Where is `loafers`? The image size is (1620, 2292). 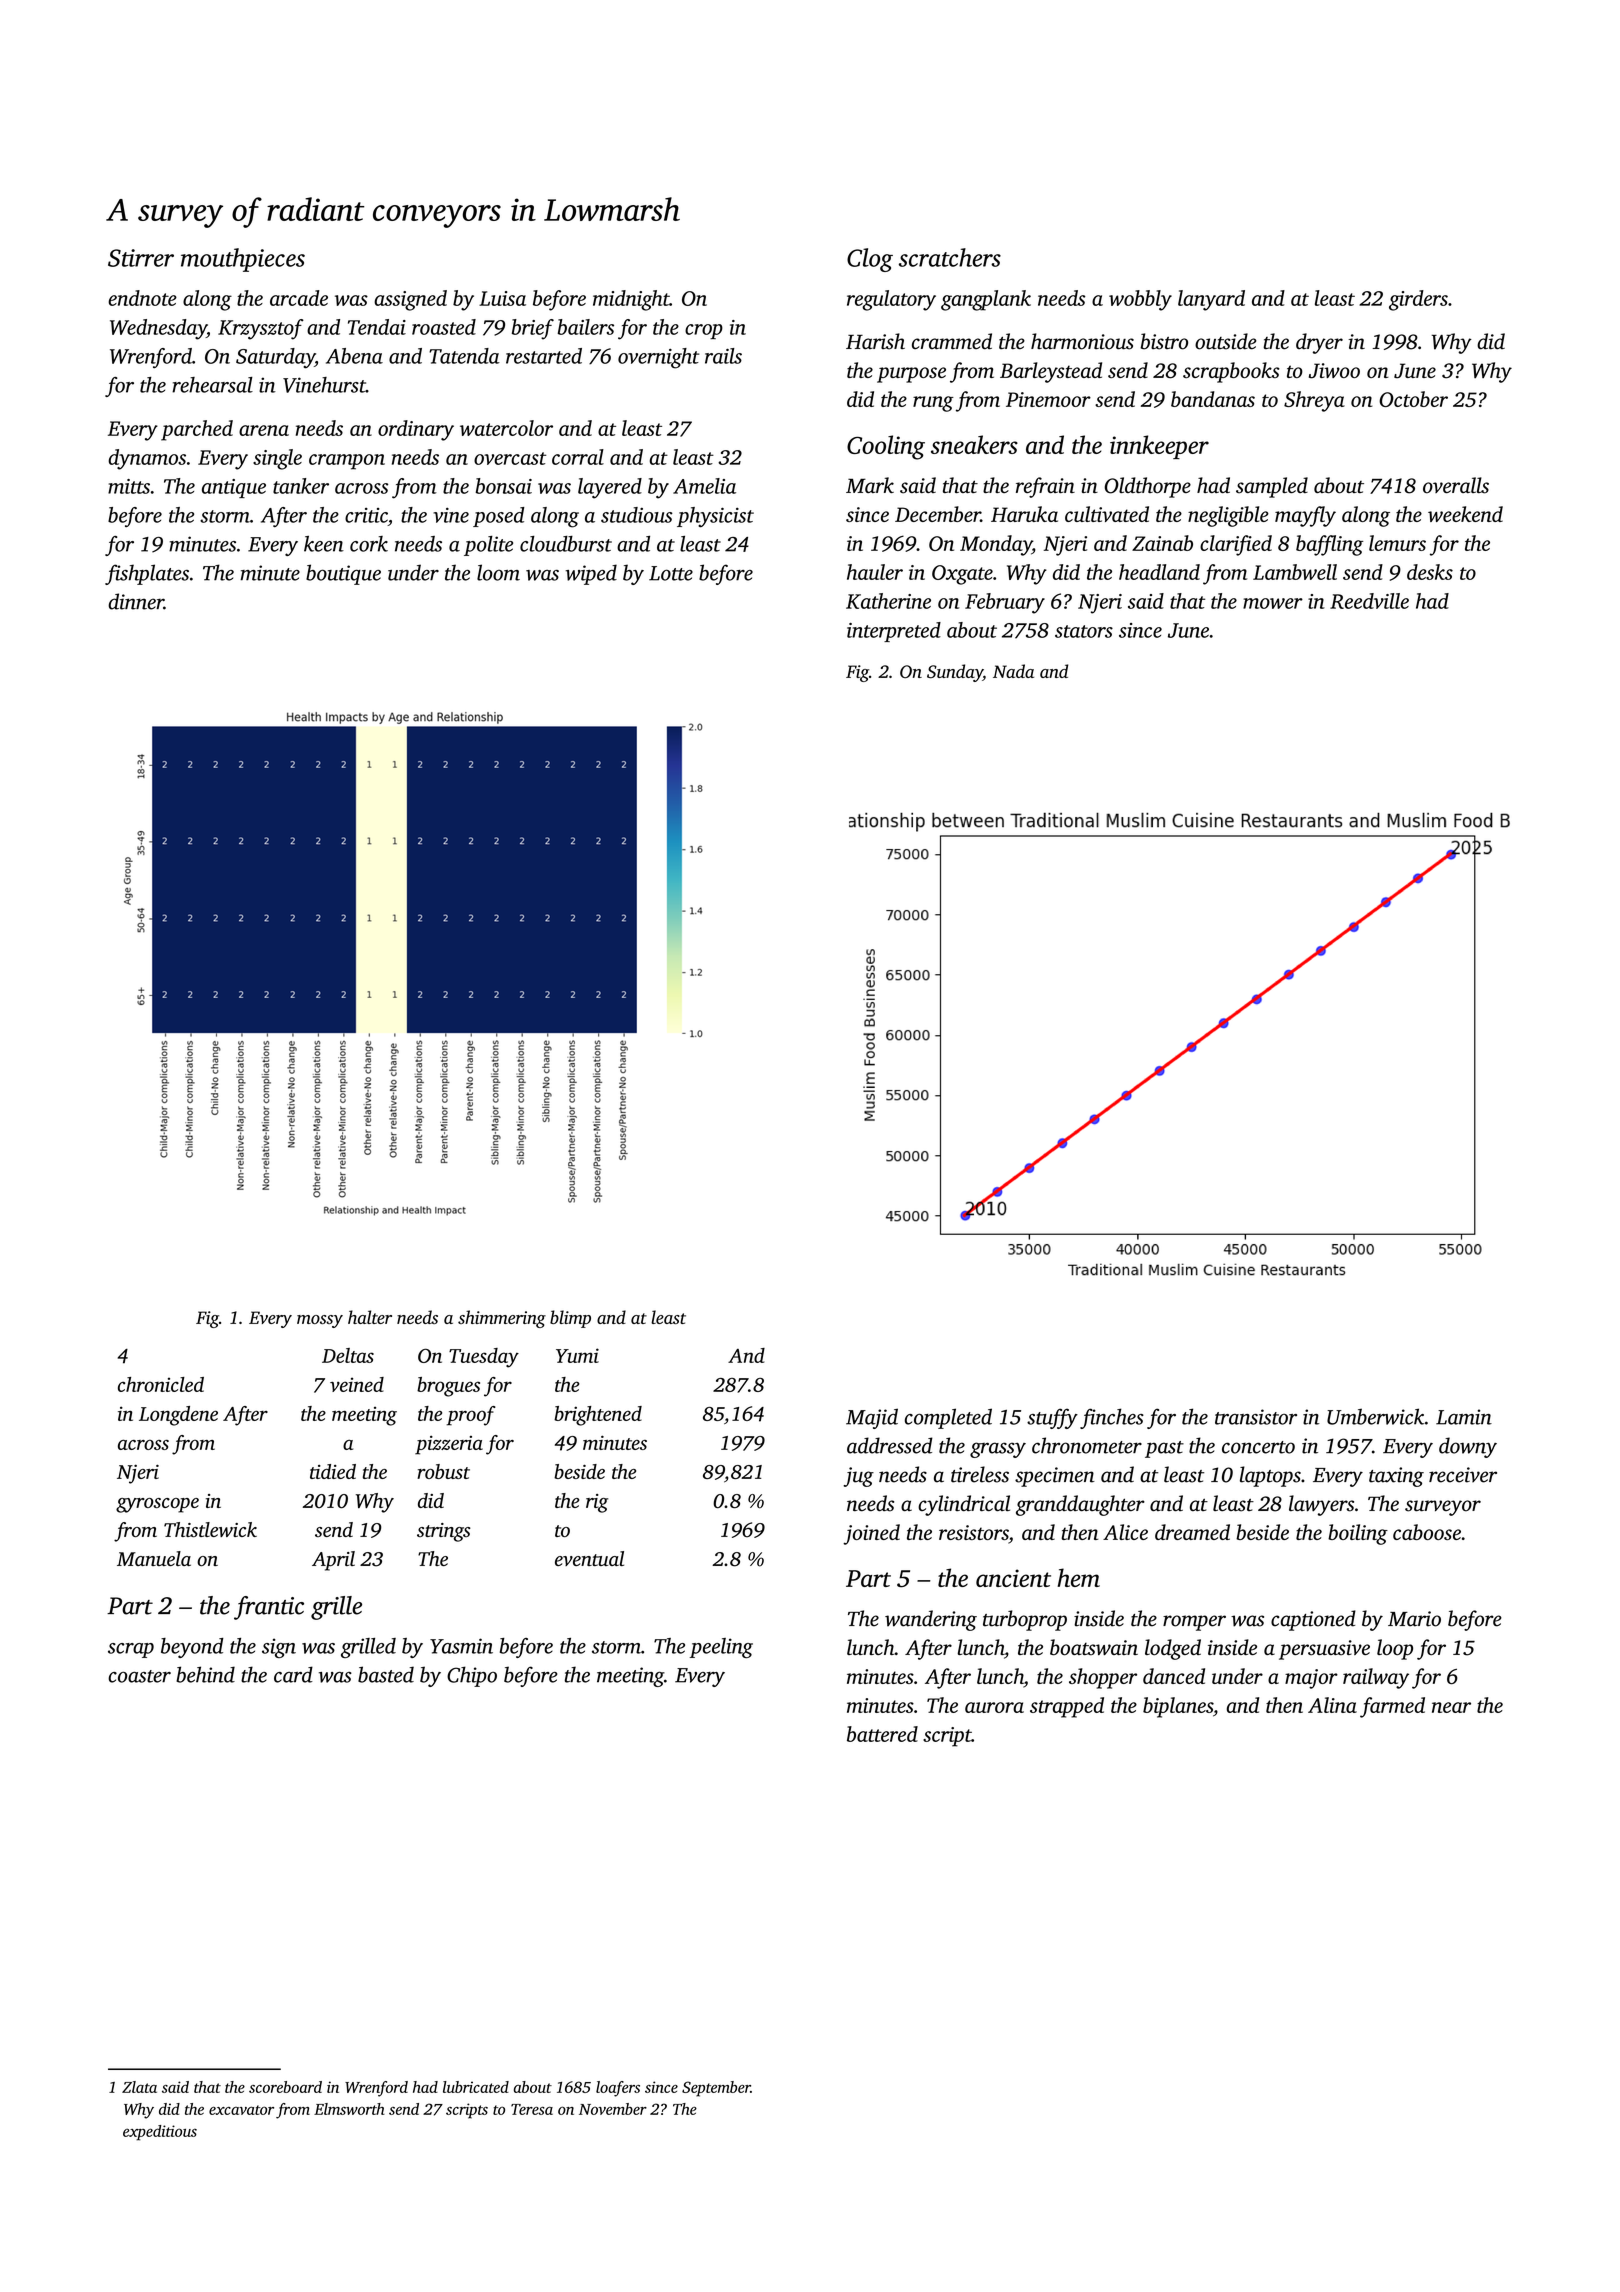 loafers is located at coordinates (618, 2089).
